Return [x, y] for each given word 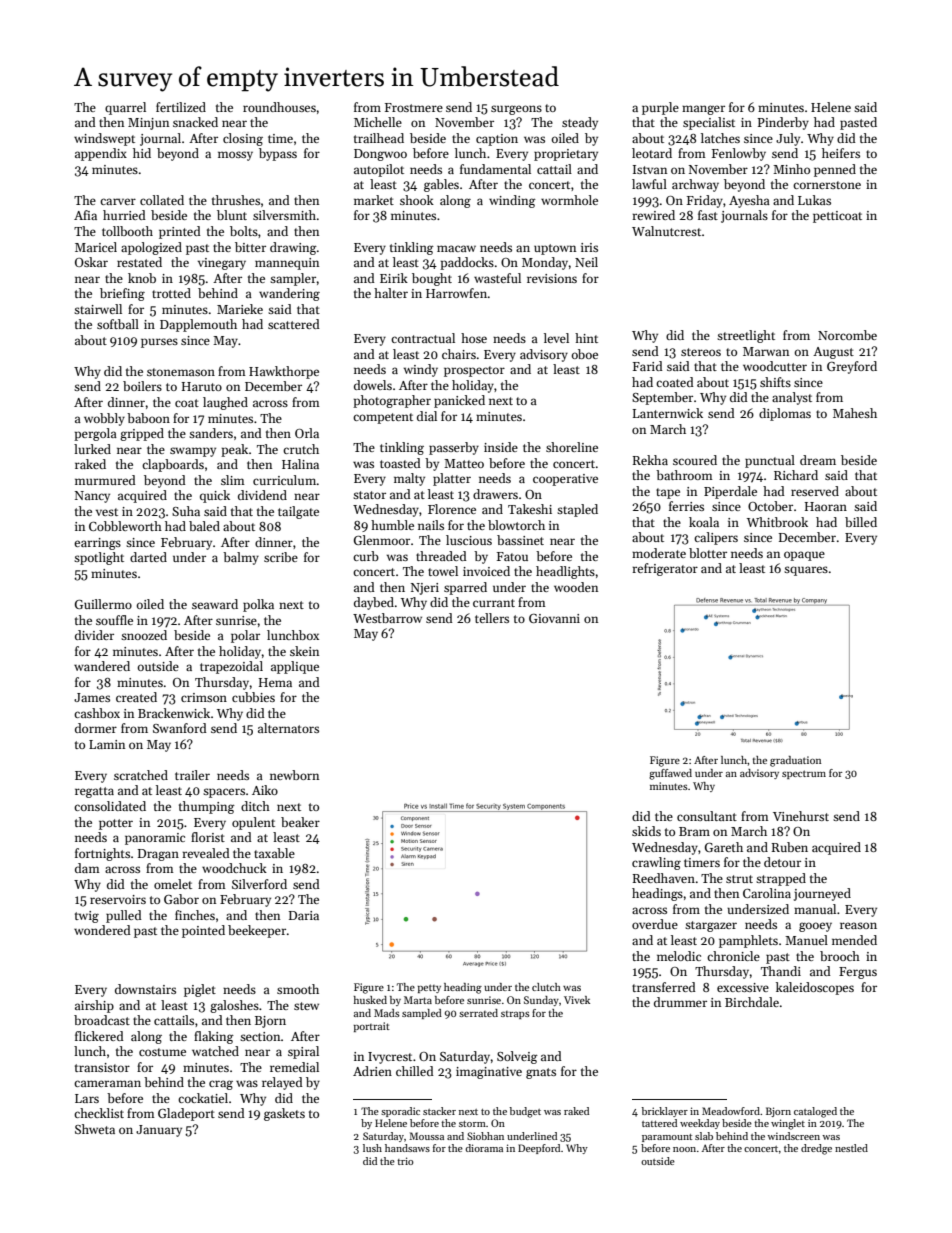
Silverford [259, 884]
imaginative [489, 1073]
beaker [300, 822]
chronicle [733, 956]
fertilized [181, 107]
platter [452, 479]
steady [580, 123]
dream [818, 460]
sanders [211, 433]
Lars [87, 1098]
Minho [791, 169]
